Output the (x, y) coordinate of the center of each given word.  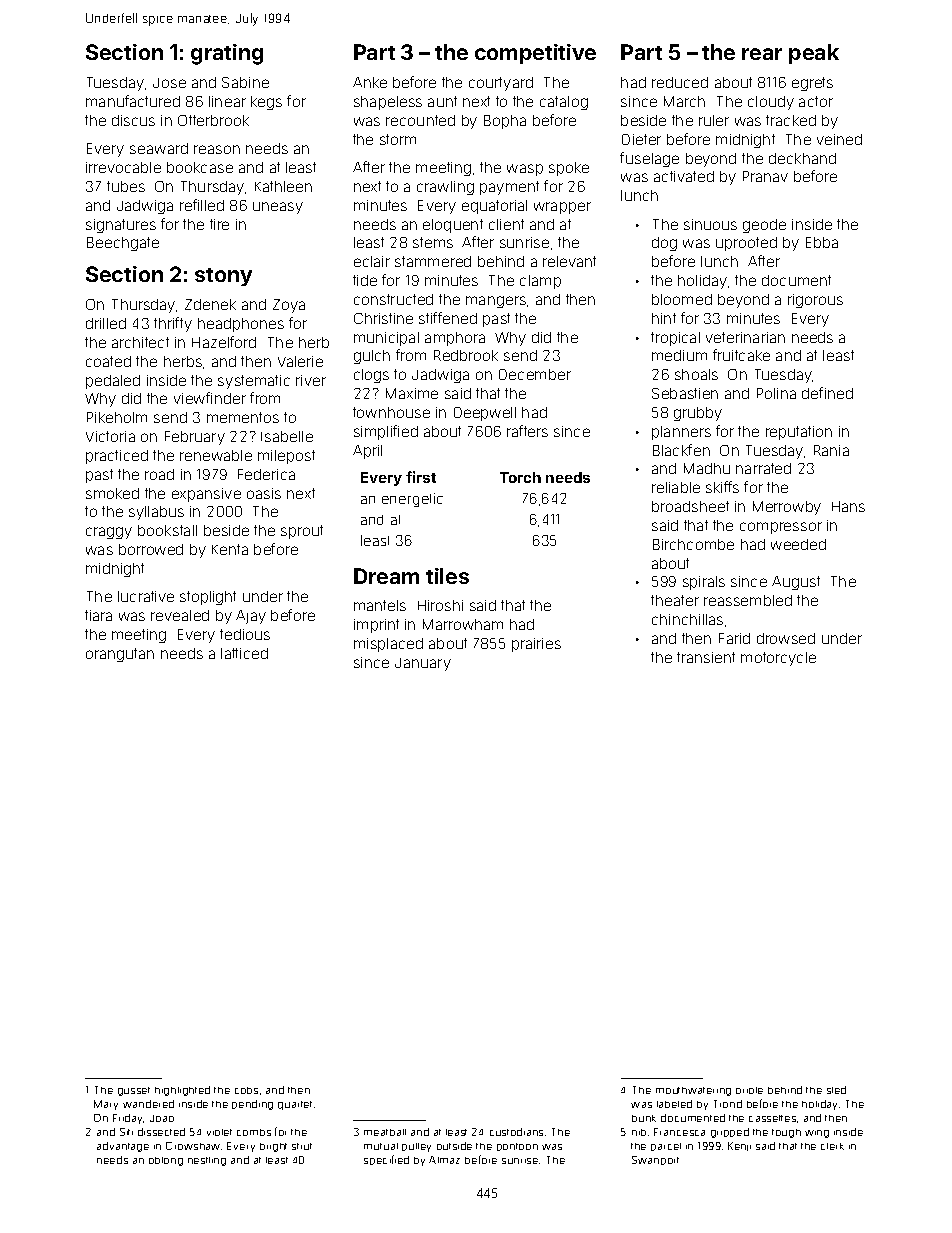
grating (227, 54)
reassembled (748, 600)
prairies (536, 645)
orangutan (120, 655)
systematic (254, 382)
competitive (535, 54)
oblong (166, 1161)
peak (814, 54)
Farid (734, 638)
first (421, 477)
